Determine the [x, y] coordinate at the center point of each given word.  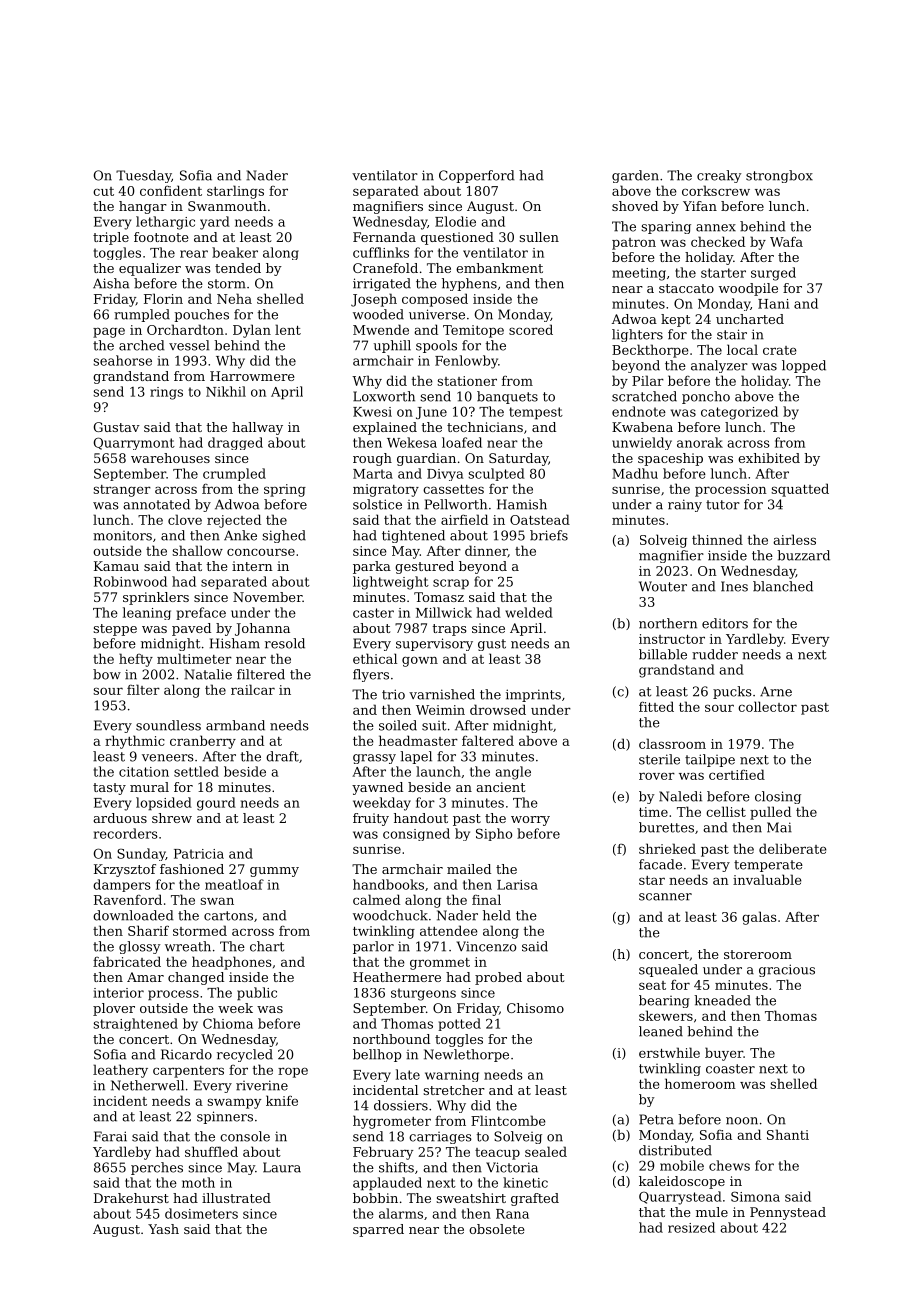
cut [103, 191]
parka [372, 567]
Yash [163, 1229]
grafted [535, 1199]
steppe [115, 630]
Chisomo [535, 1008]
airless [794, 539]
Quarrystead [680, 1198]
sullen [539, 237]
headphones [232, 963]
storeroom [758, 954]
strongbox [779, 176]
